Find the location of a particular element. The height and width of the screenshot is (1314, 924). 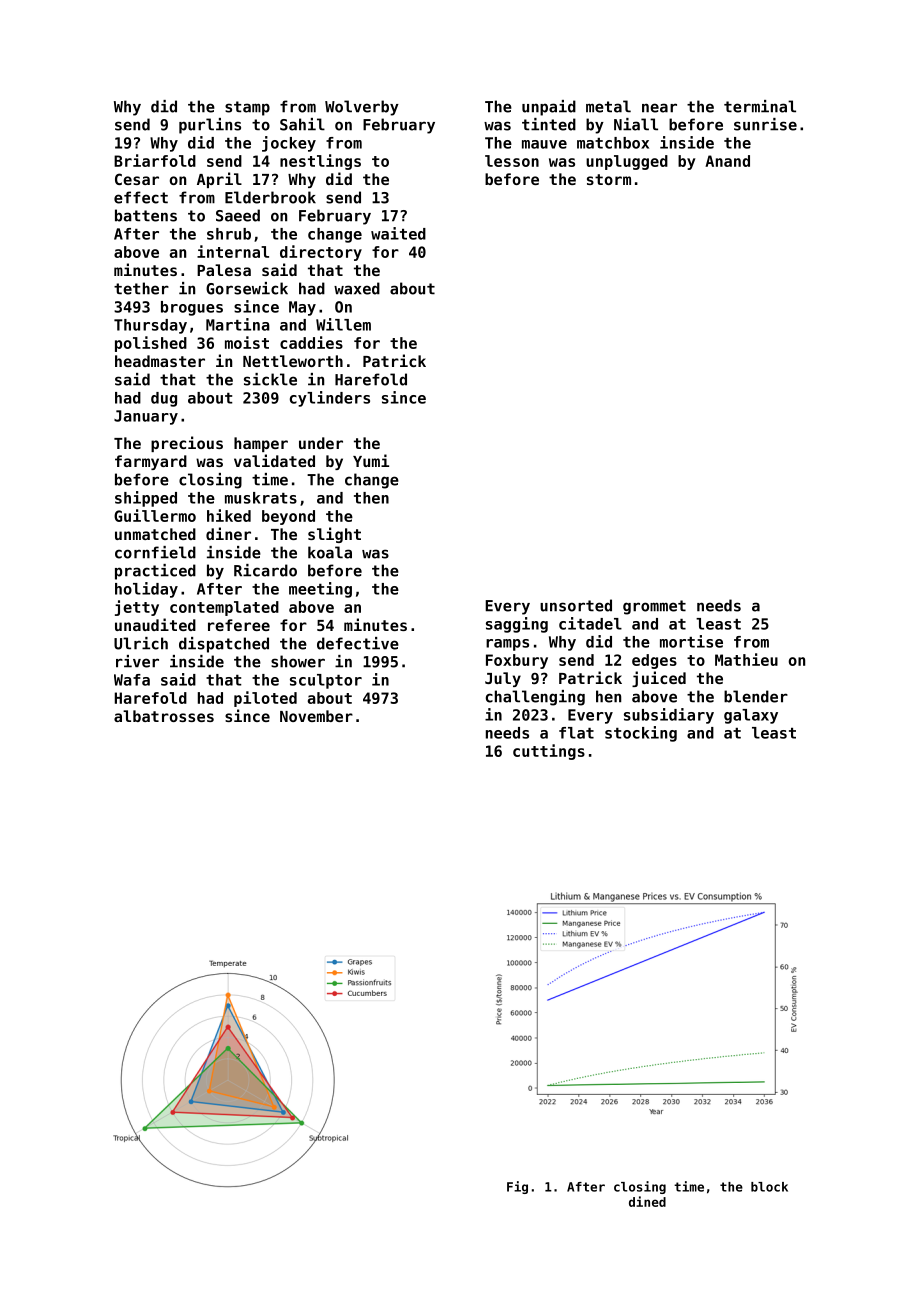

storm is located at coordinates (609, 179).
